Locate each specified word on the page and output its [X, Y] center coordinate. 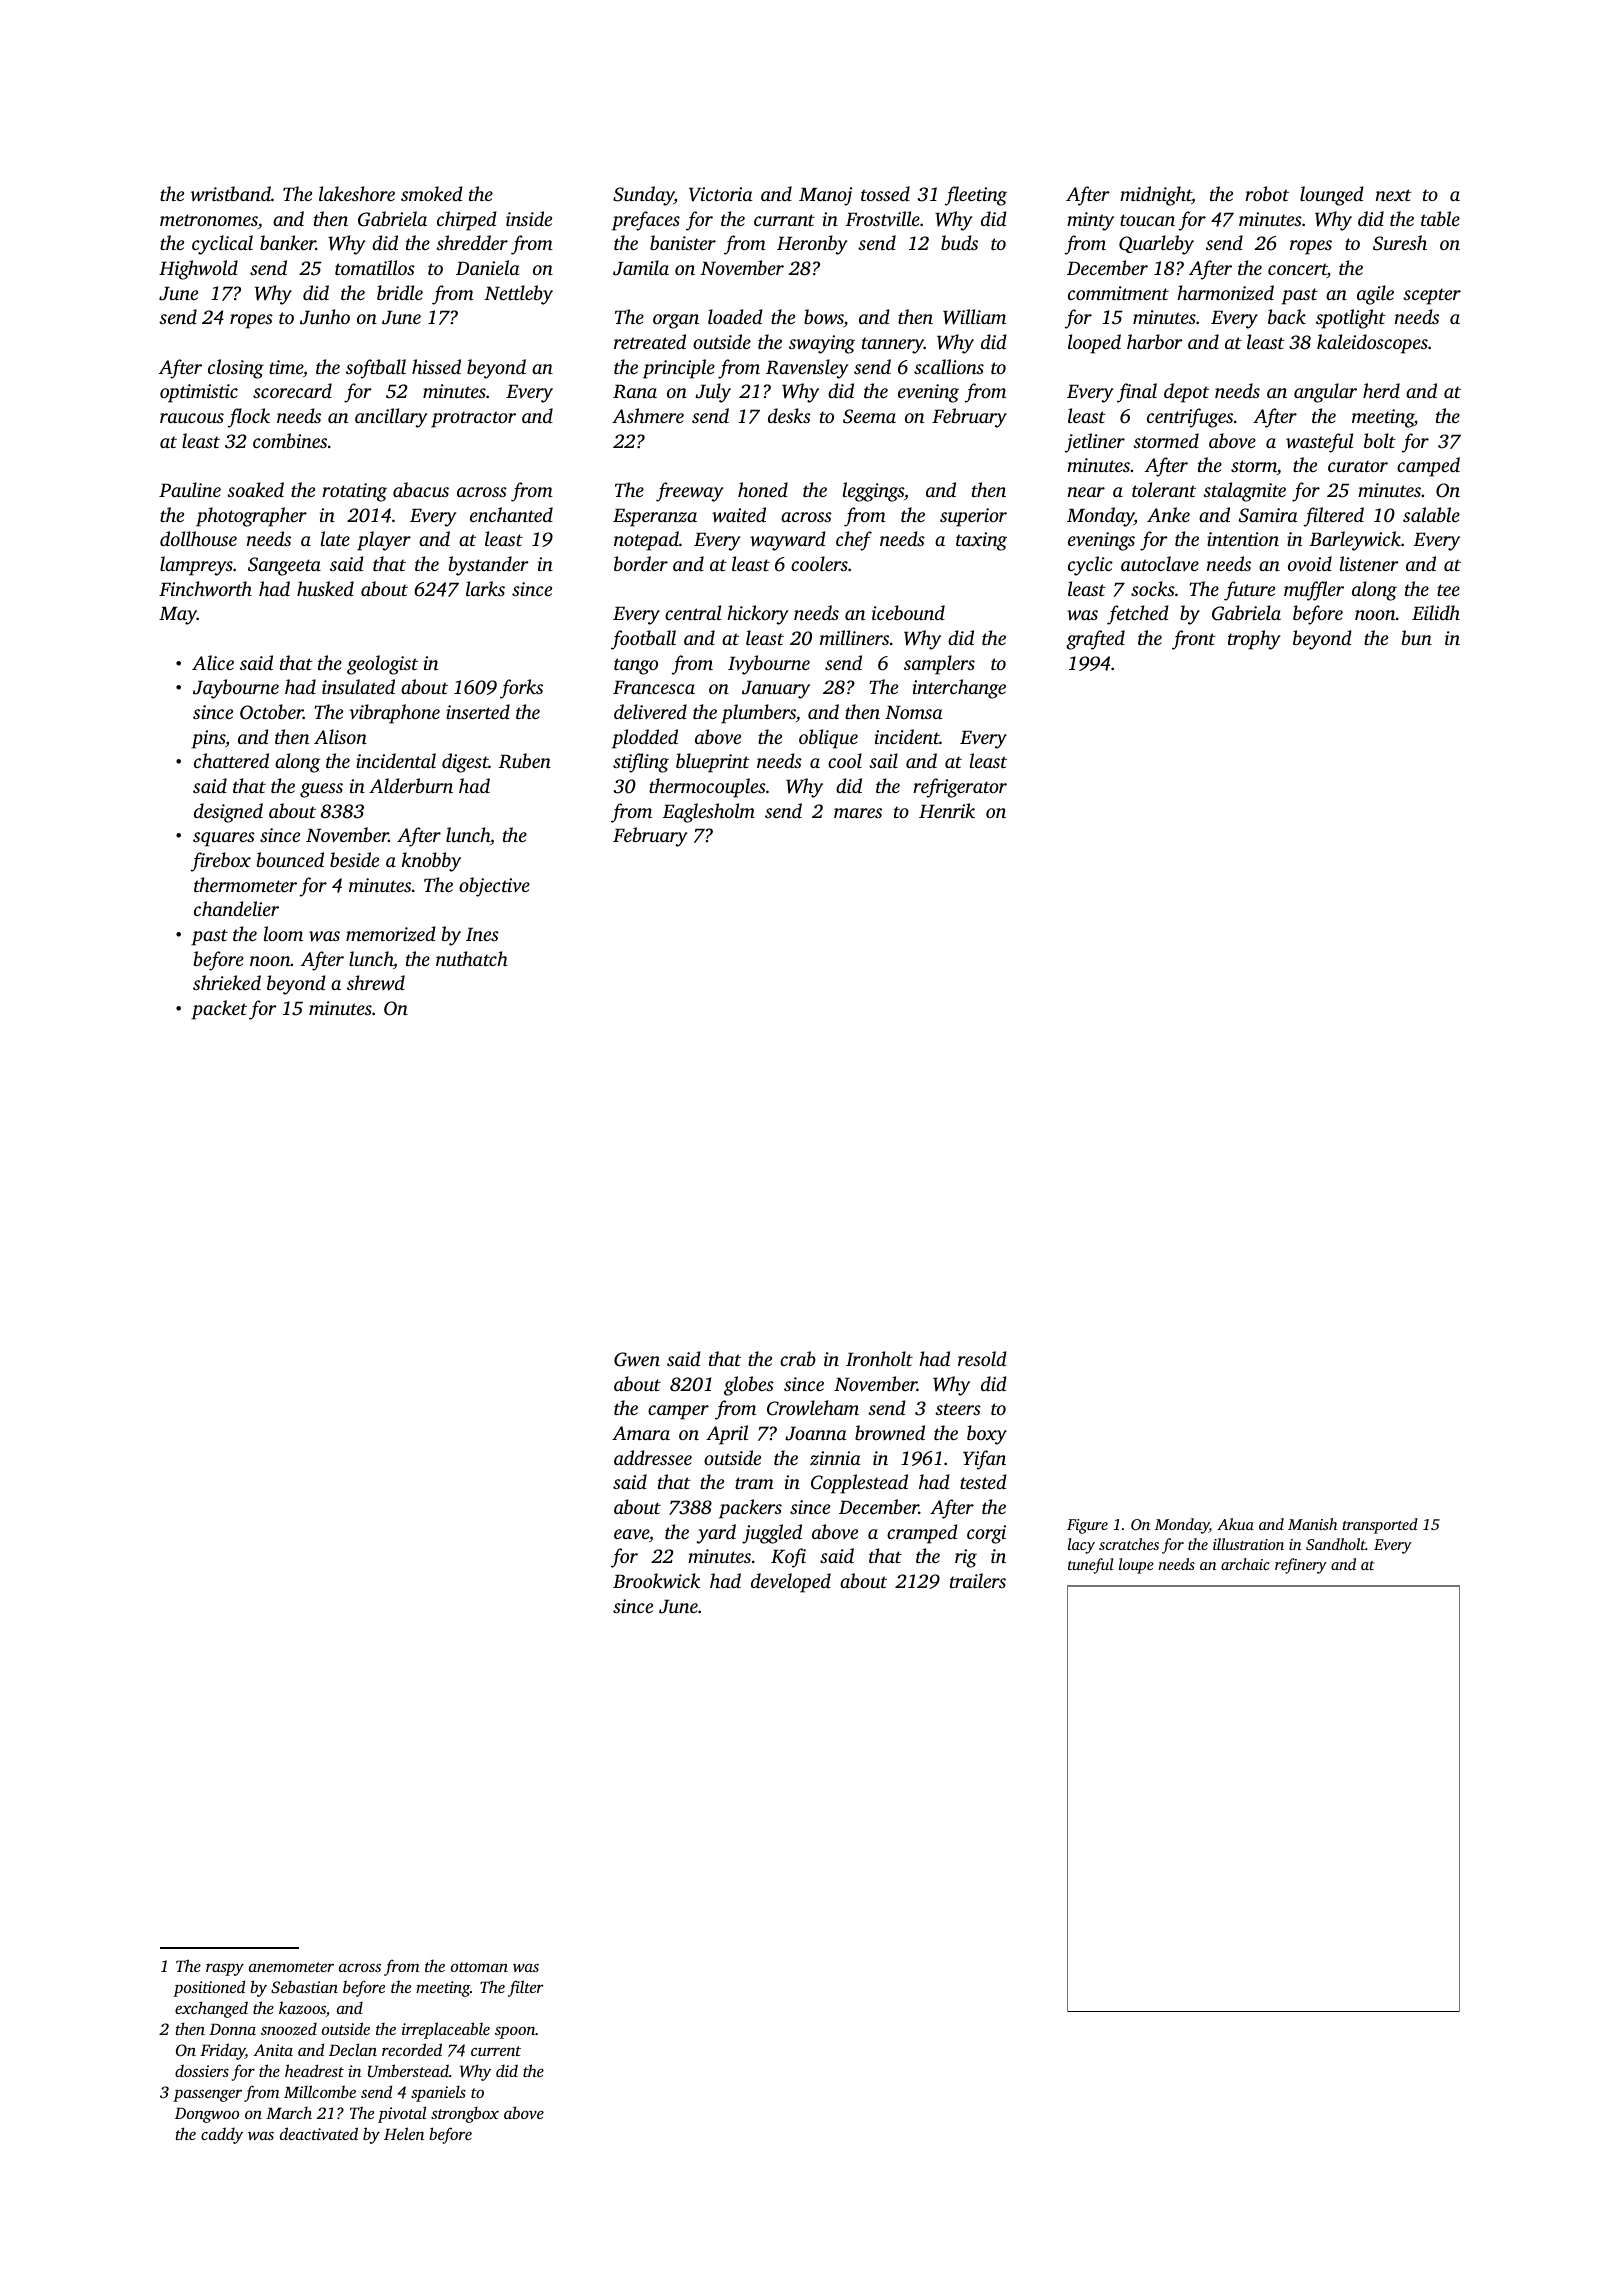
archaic [1245, 1564]
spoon [515, 2032]
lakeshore [357, 193]
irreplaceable [446, 2030]
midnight [1156, 196]
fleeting [976, 196]
